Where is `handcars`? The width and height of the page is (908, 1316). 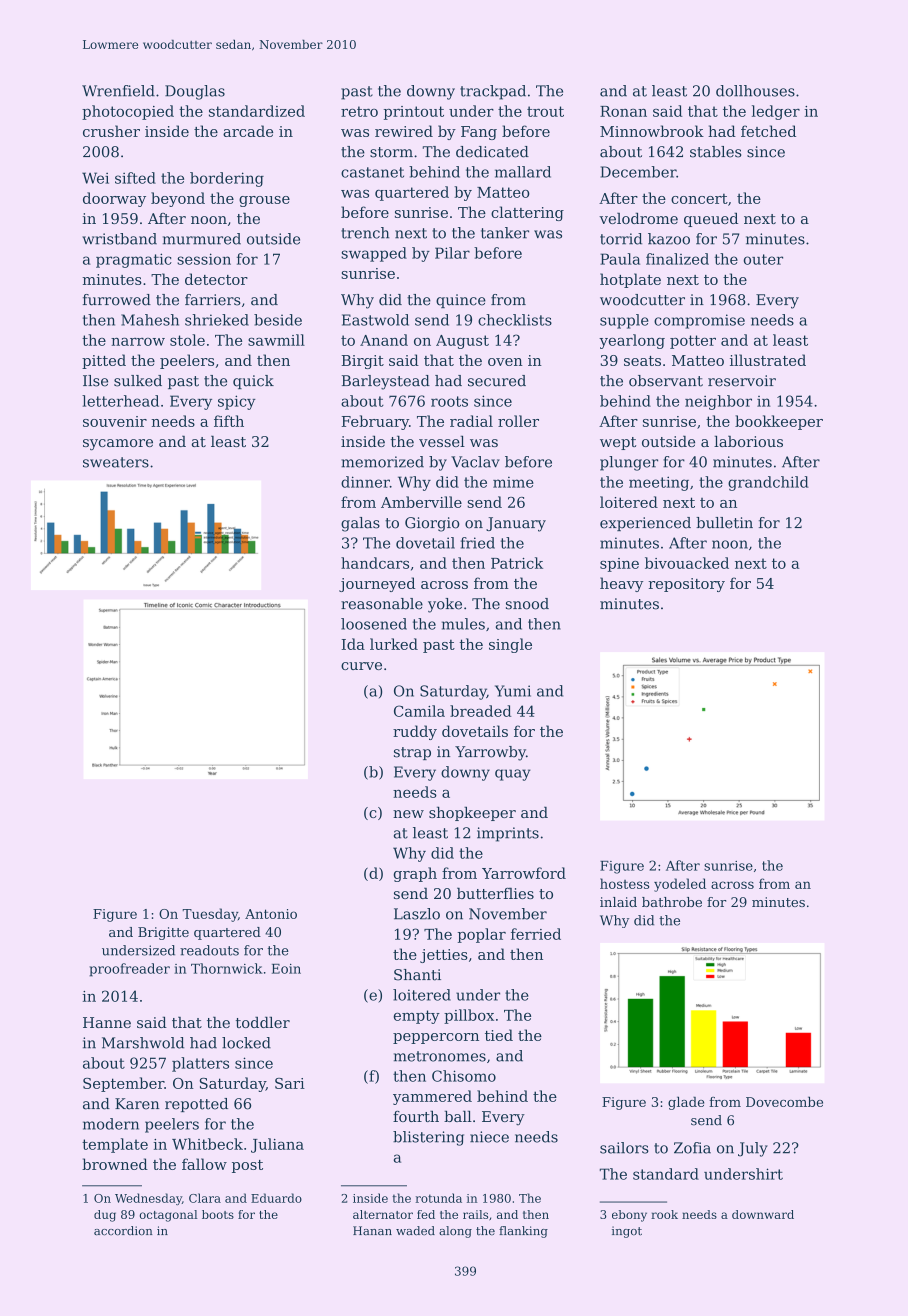 handcars is located at coordinates (375, 563).
